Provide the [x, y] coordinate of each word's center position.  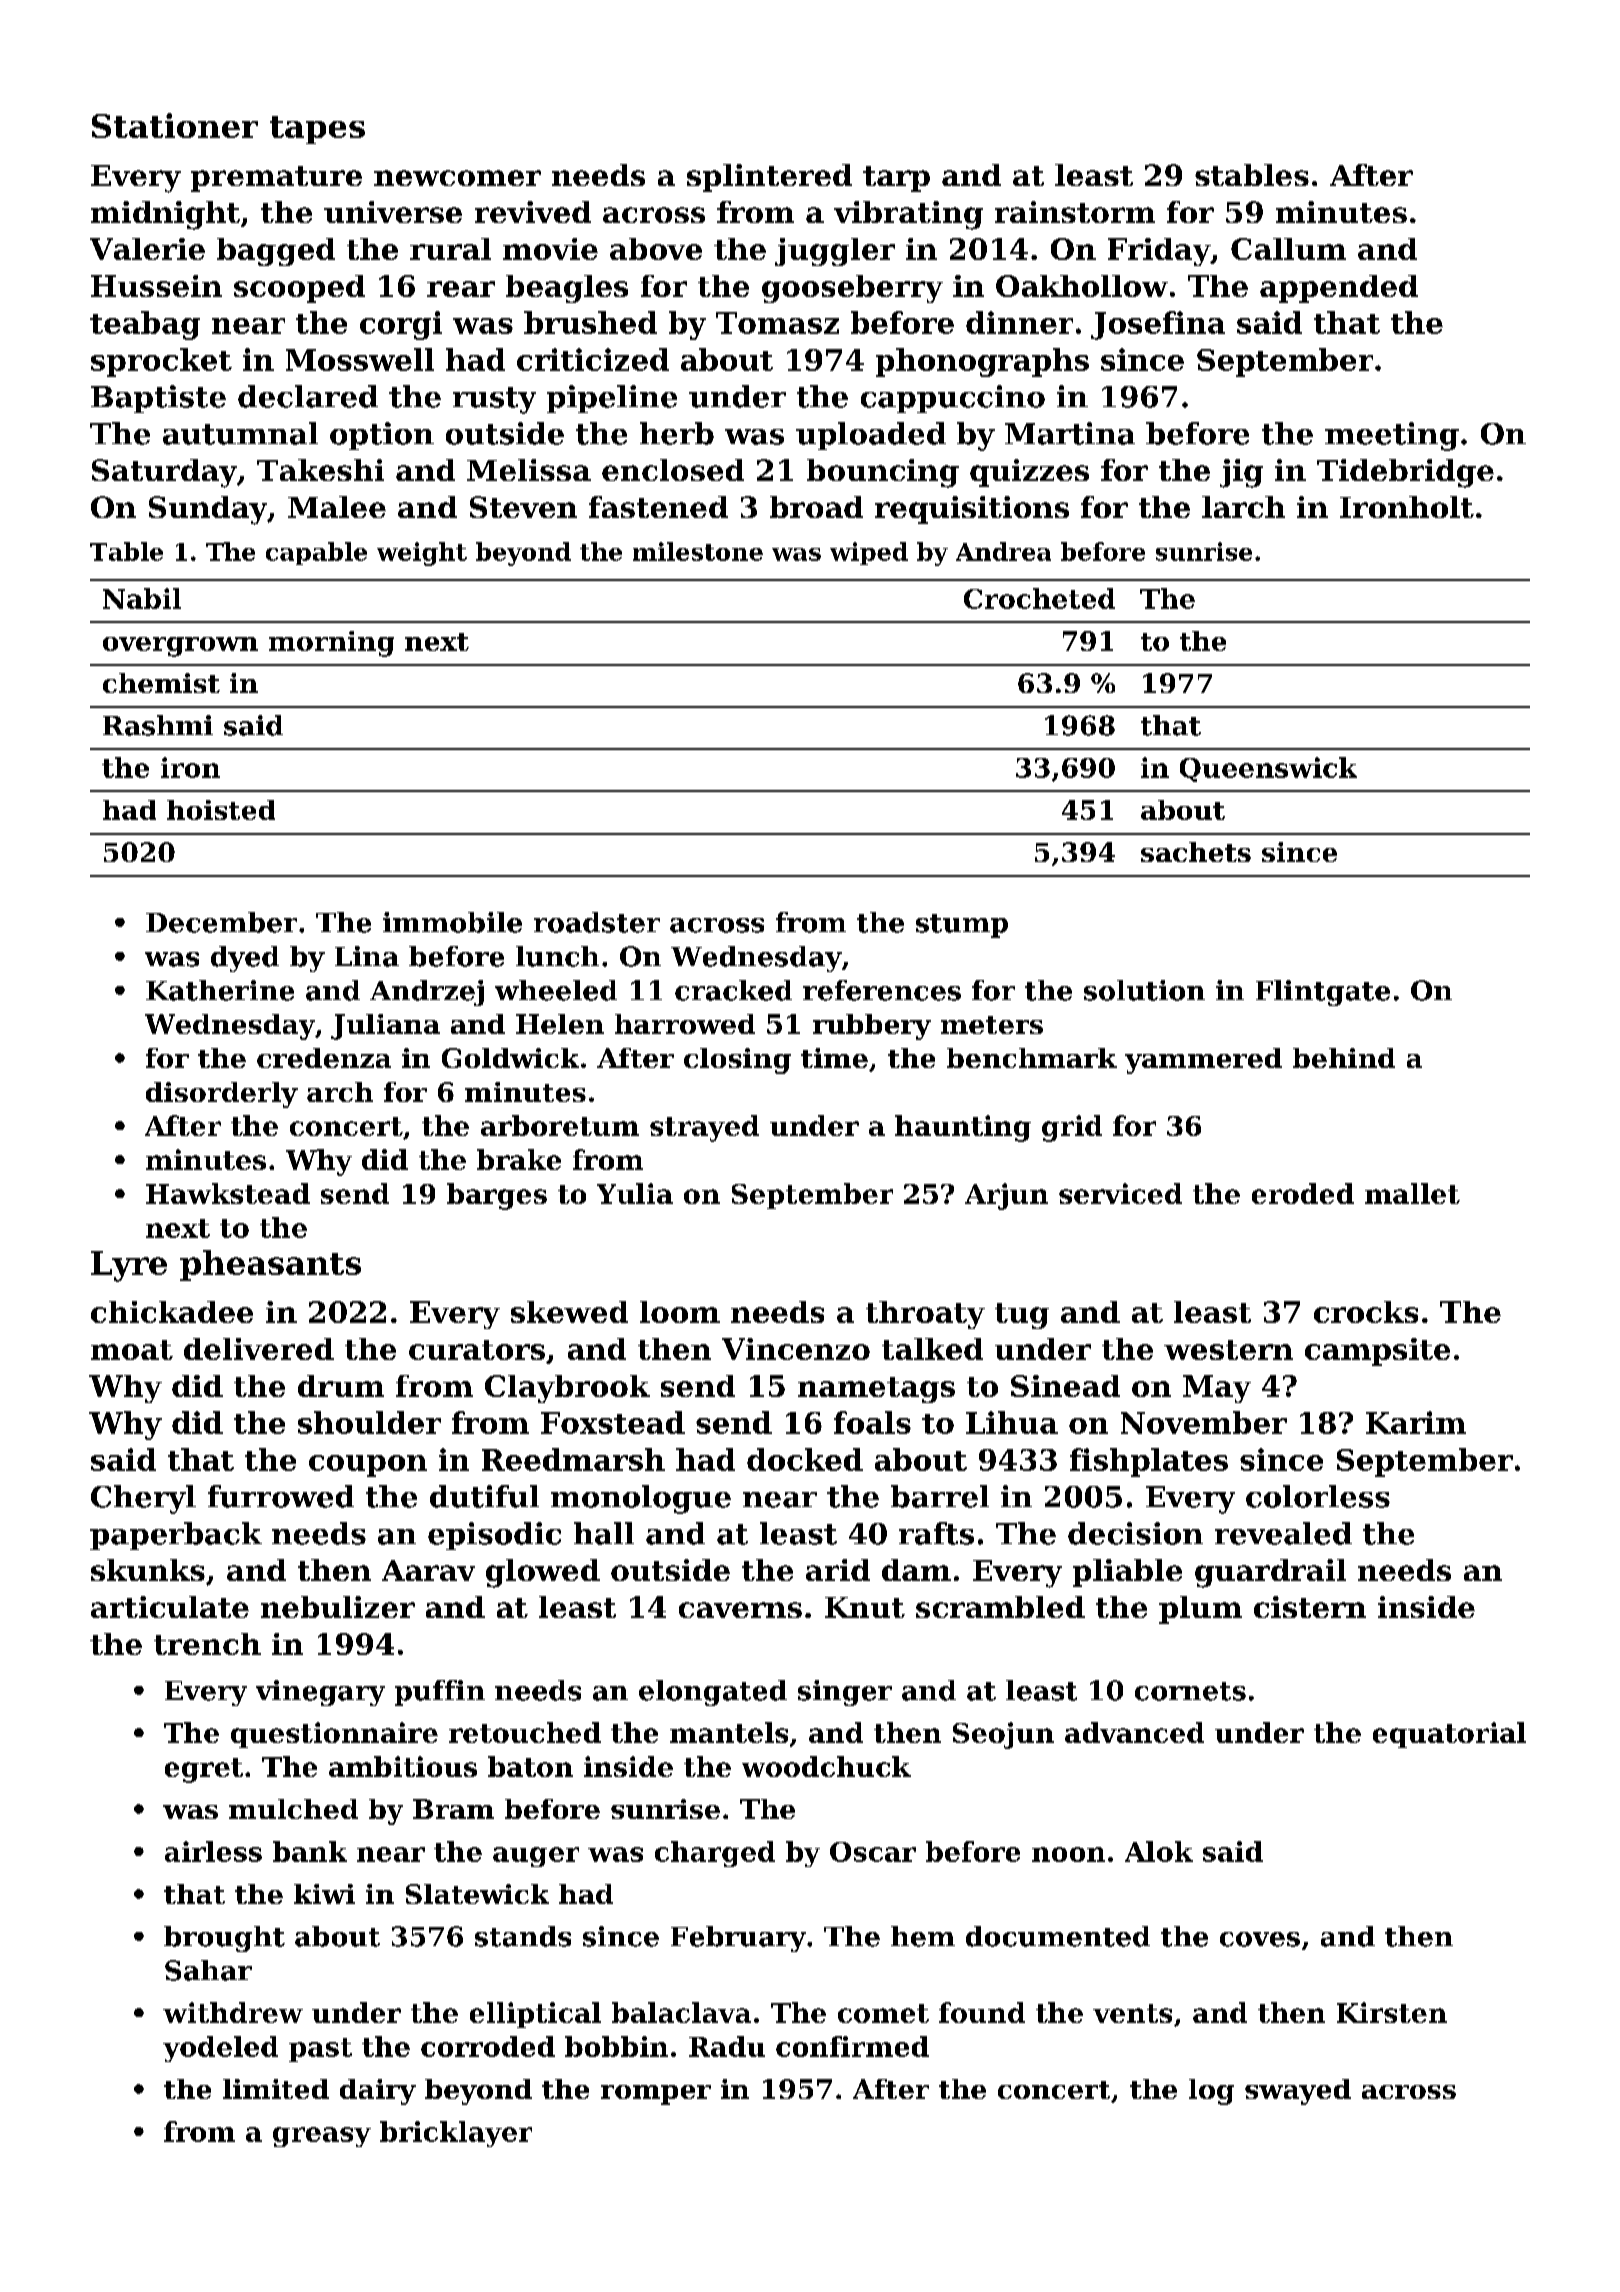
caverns [740, 1610]
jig [1241, 473]
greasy [322, 2137]
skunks [148, 1570]
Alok [1159, 1851]
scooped [299, 289]
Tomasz [777, 323]
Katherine [220, 990]
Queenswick [1268, 769]
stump [962, 926]
